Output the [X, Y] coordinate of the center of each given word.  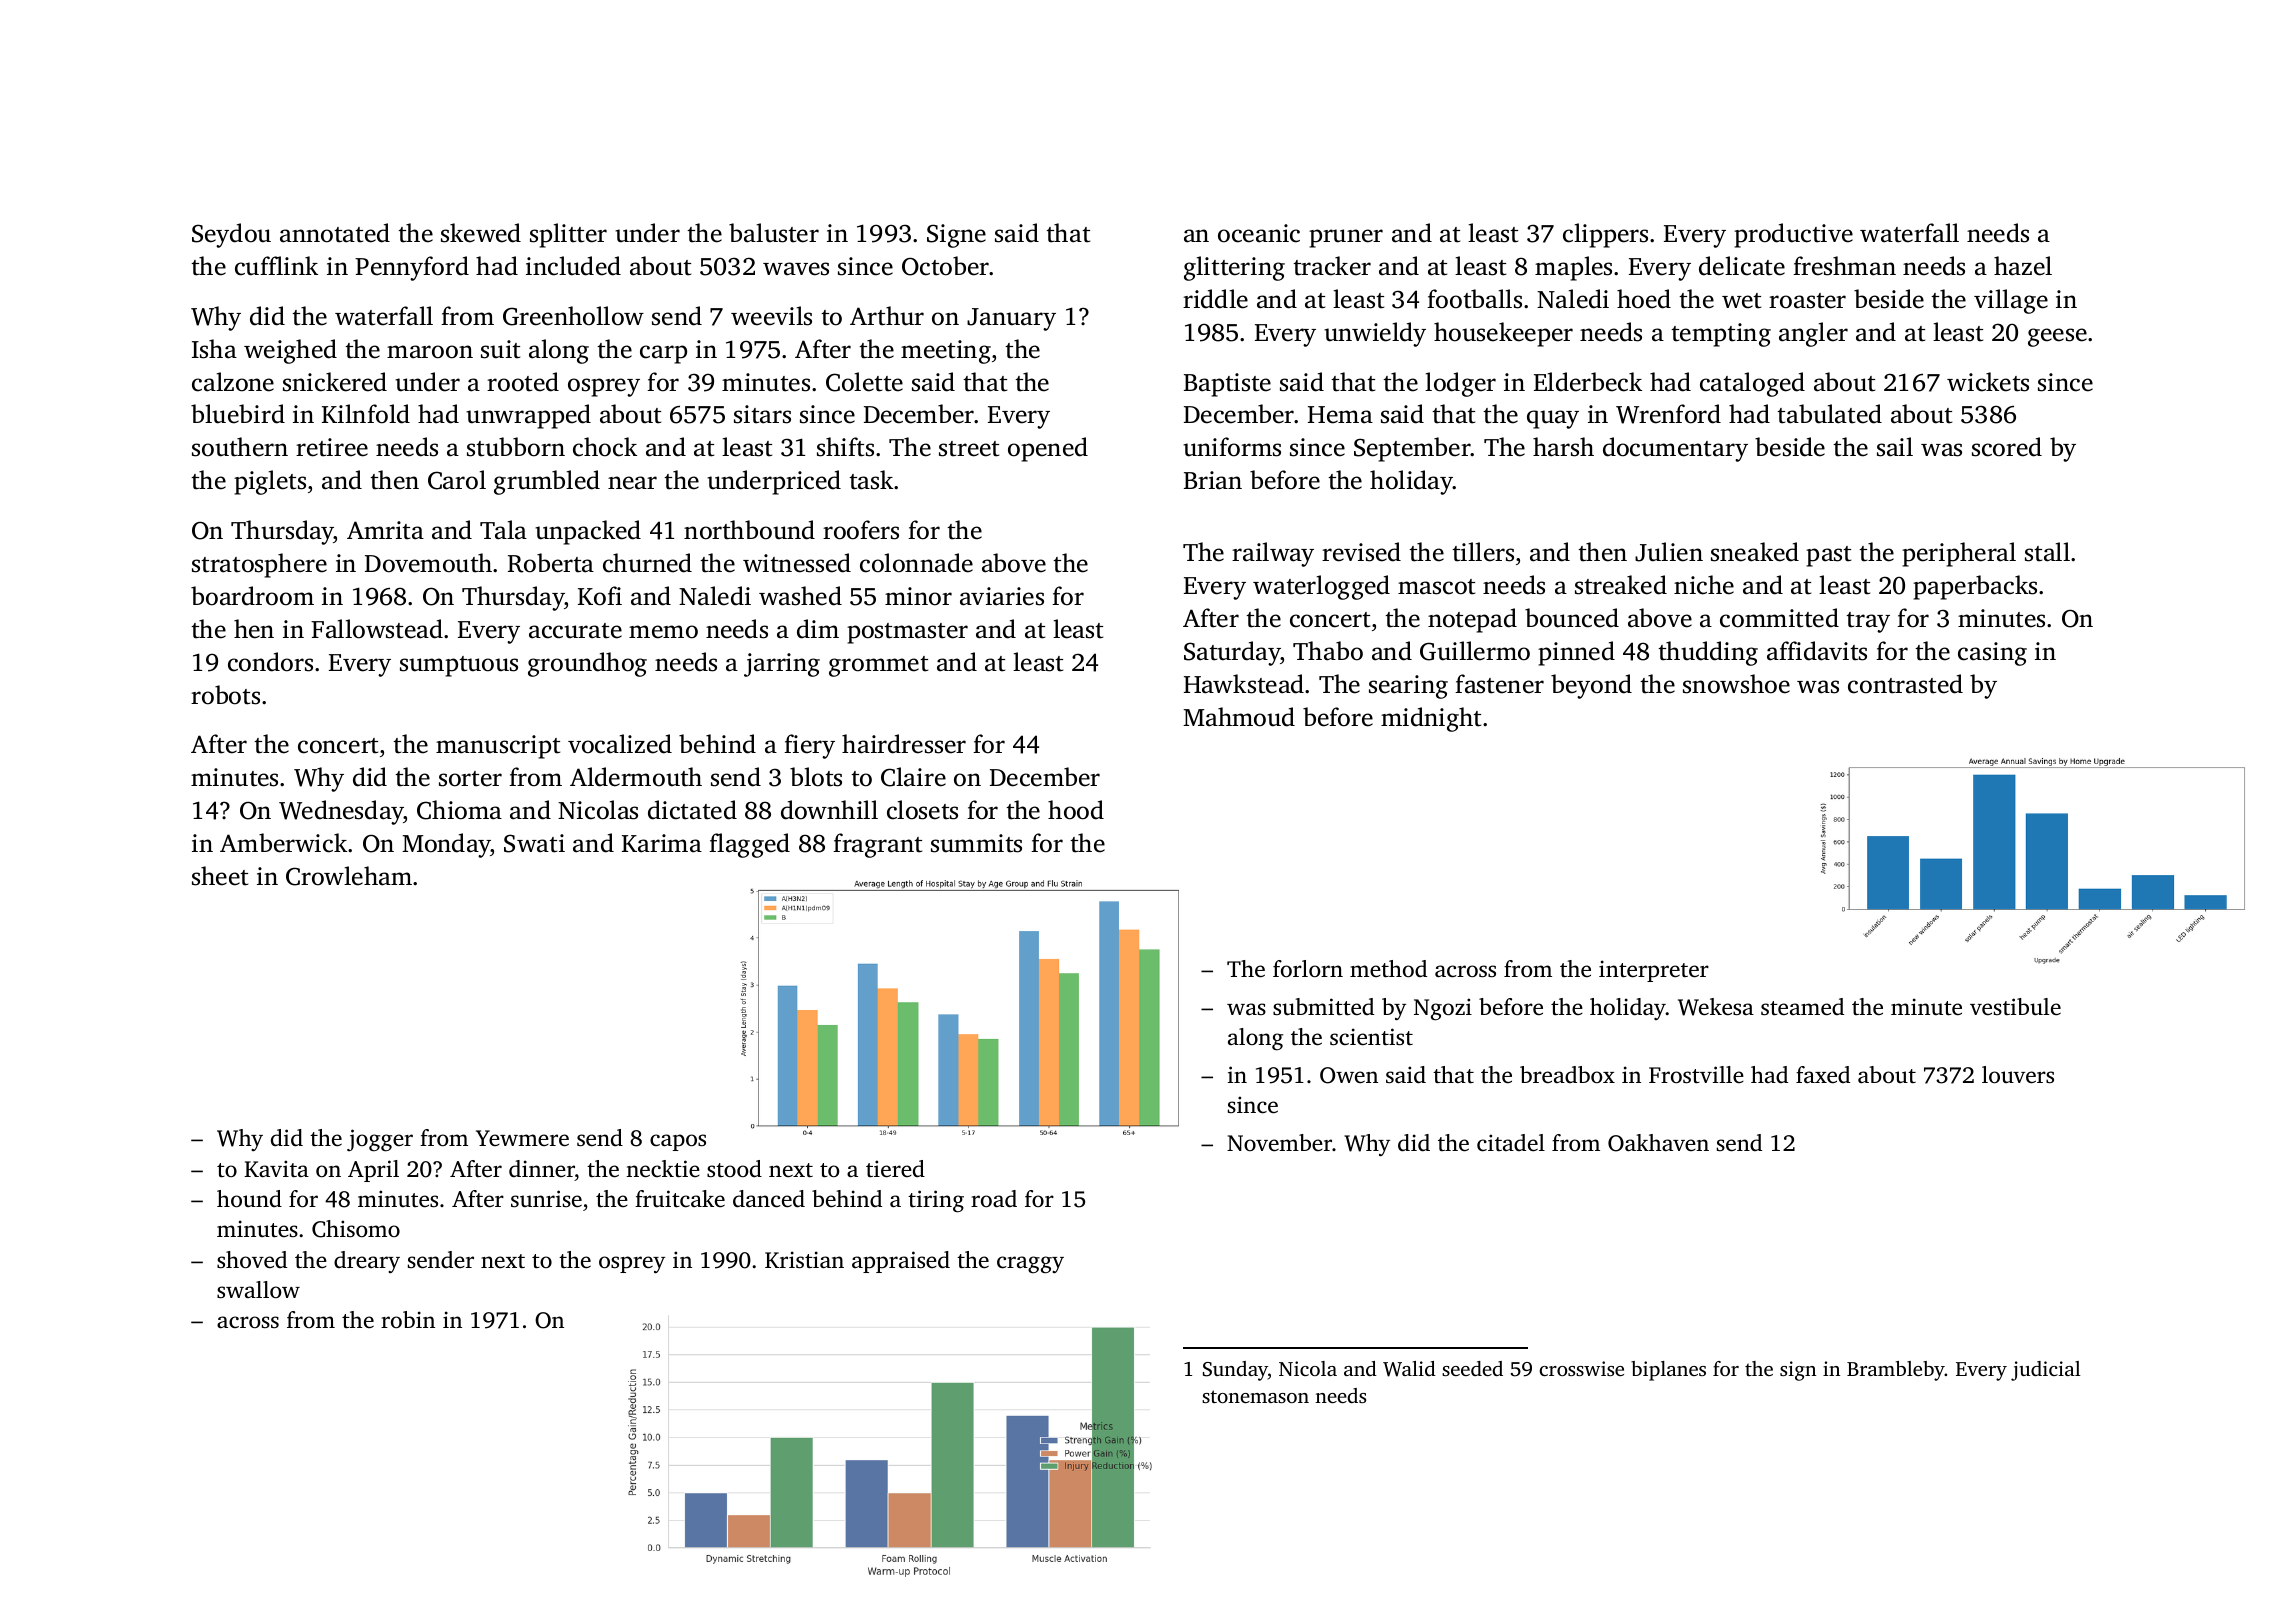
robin [408, 1319]
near [632, 483]
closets [922, 810]
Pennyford [412, 268]
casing [1992, 654]
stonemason [1255, 1396]
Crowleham [349, 876]
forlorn [1308, 968]
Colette [864, 382]
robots [225, 695]
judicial [2046, 1371]
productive [1793, 235]
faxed [1823, 1075]
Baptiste [1227, 385]
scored [2007, 447]
